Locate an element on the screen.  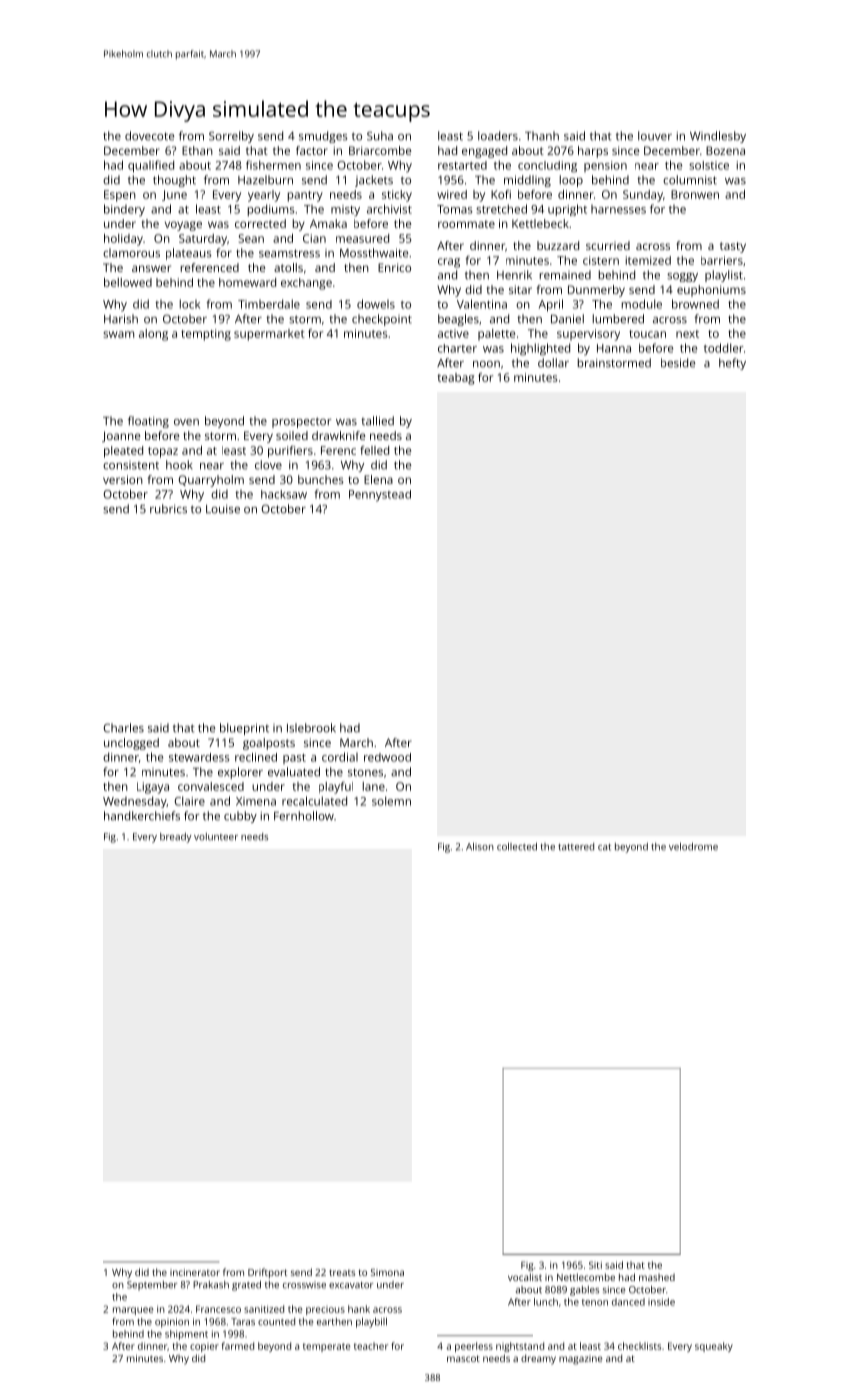
active is located at coordinates (453, 333).
